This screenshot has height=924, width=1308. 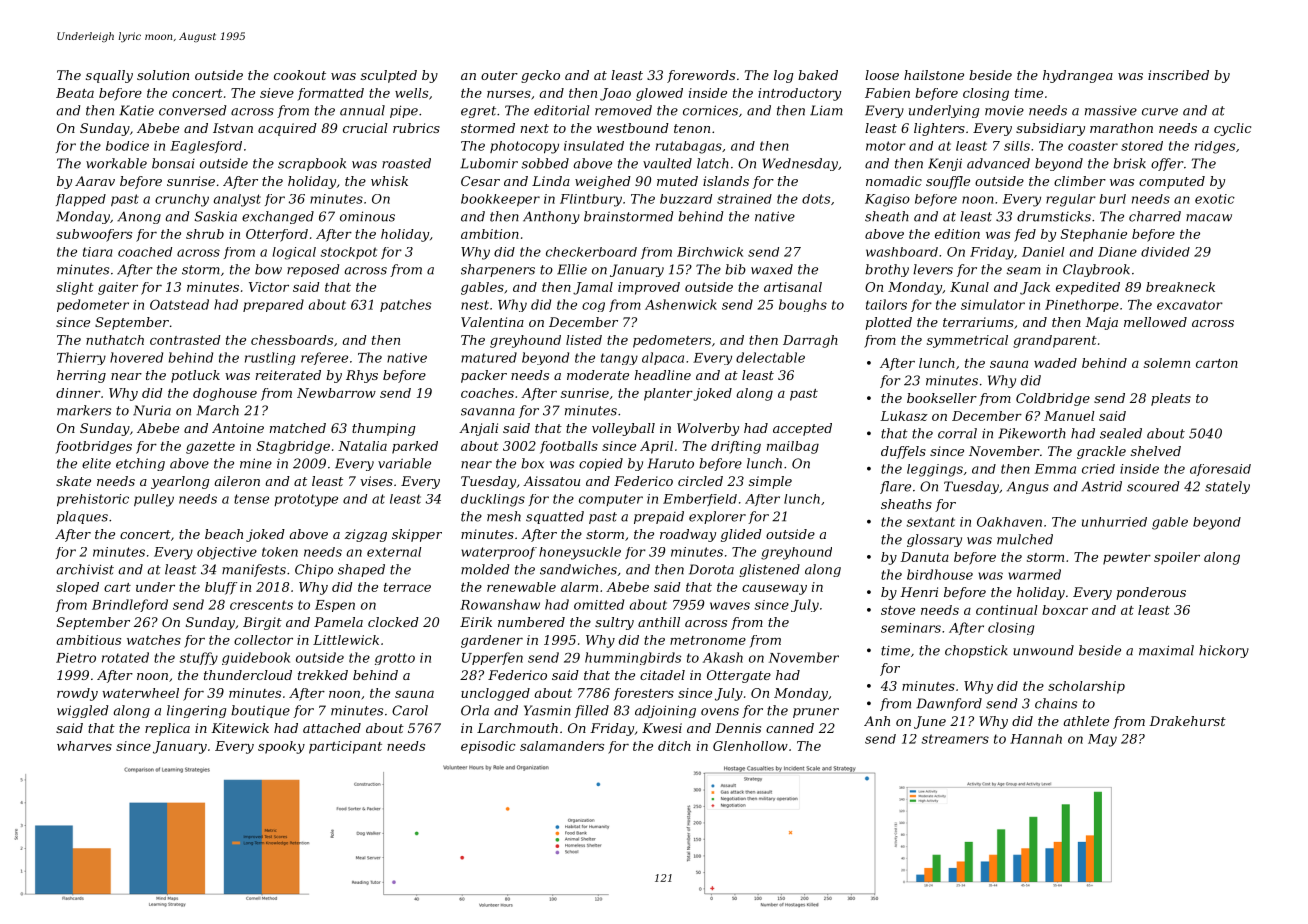 What do you see at coordinates (488, 747) in the screenshot?
I see `episodic` at bounding box center [488, 747].
